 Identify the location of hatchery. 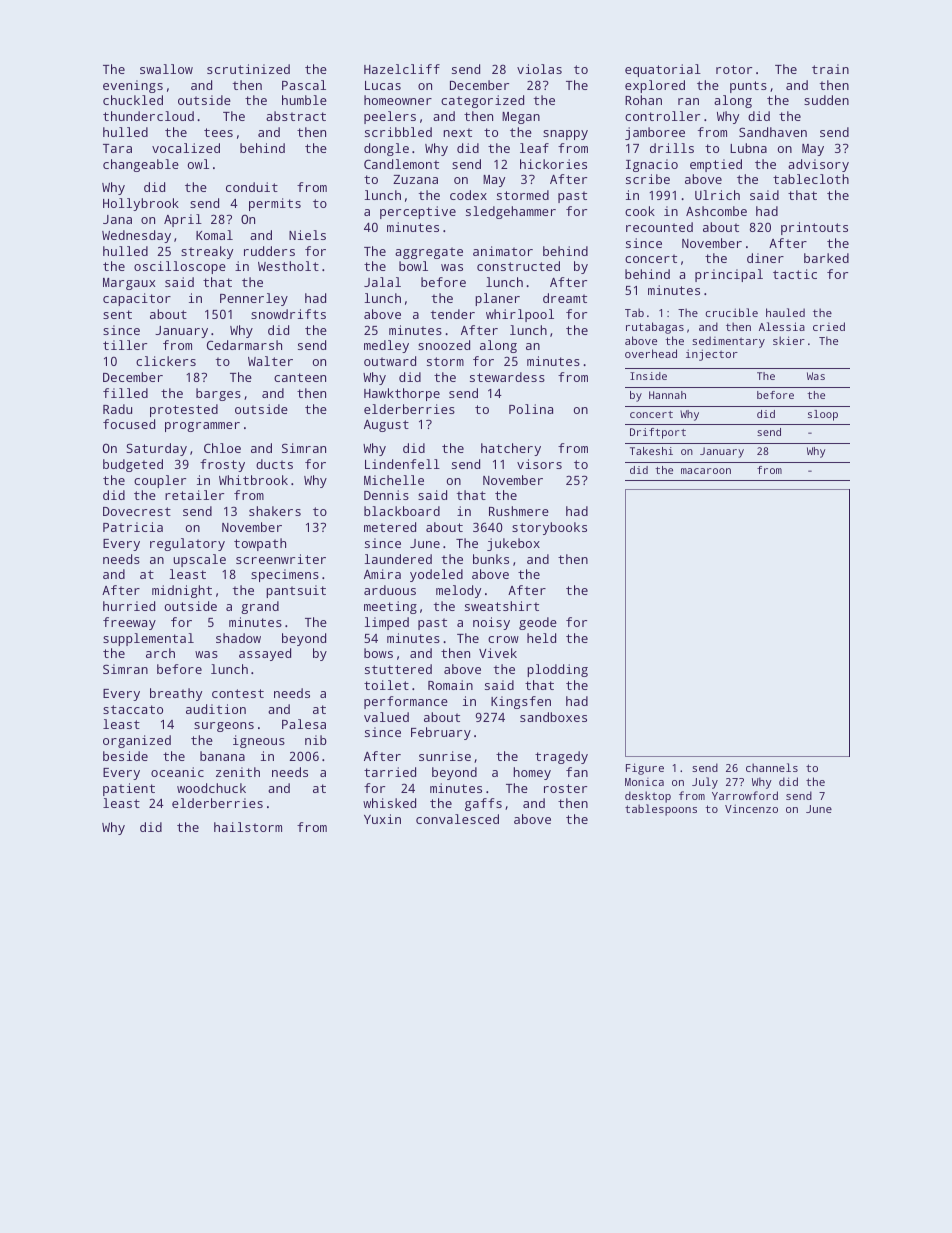
(511, 449).
